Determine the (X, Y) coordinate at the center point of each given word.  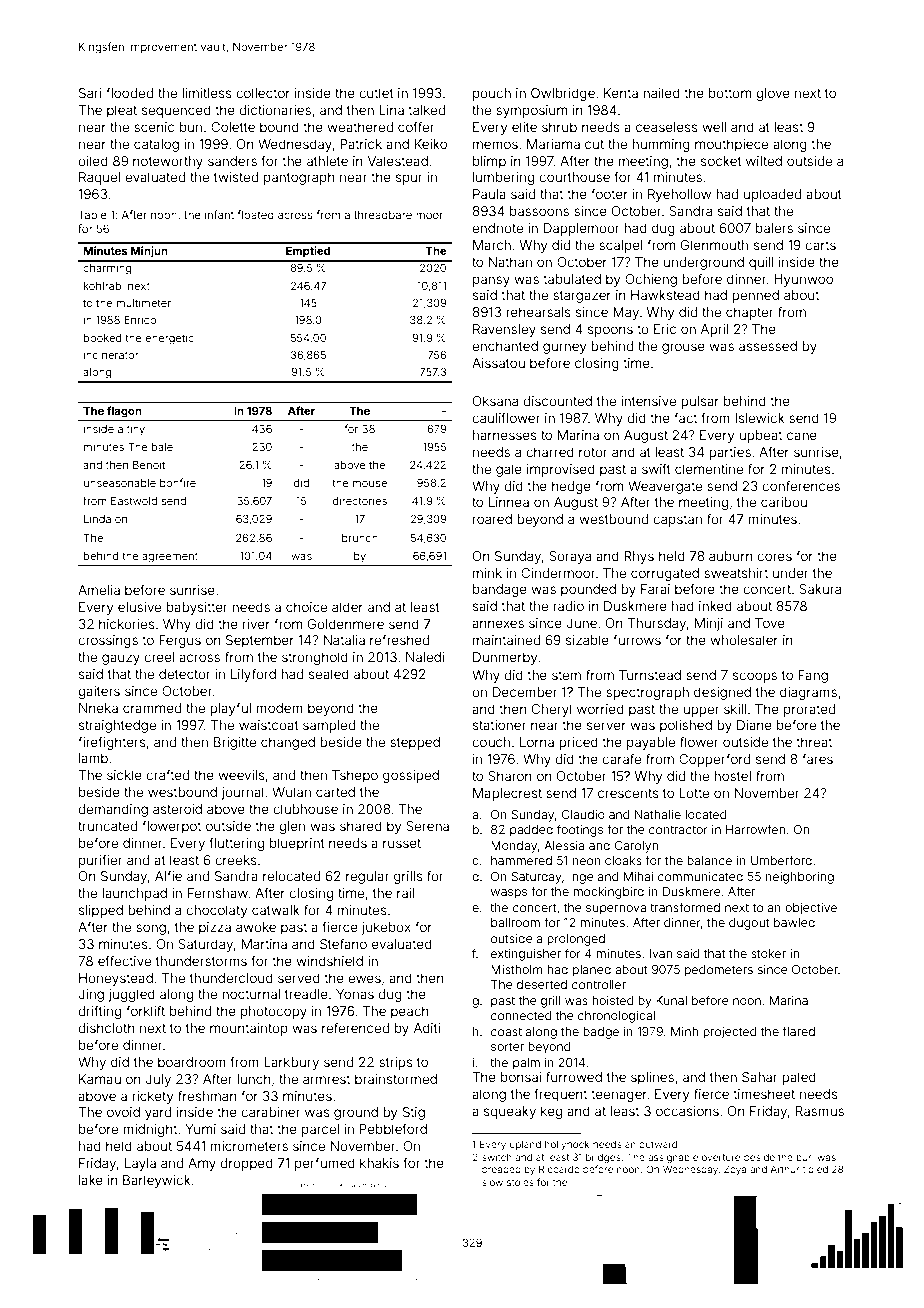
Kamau (100, 1079)
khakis (379, 1163)
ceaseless (667, 127)
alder (347, 607)
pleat (122, 111)
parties (730, 453)
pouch (492, 94)
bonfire (178, 482)
